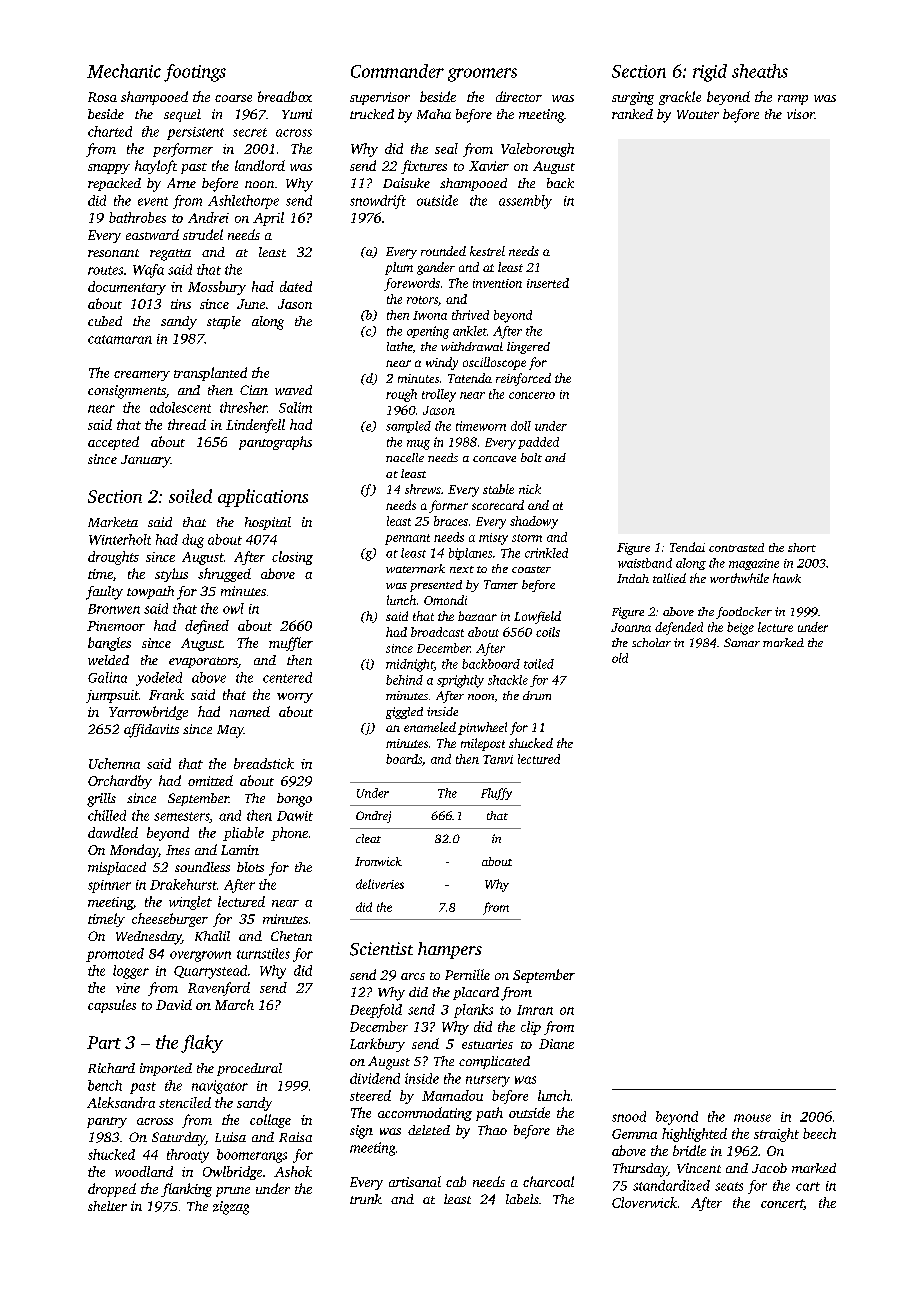  Describe the element at coordinates (373, 817) in the page. I see `Ondrej` at that location.
